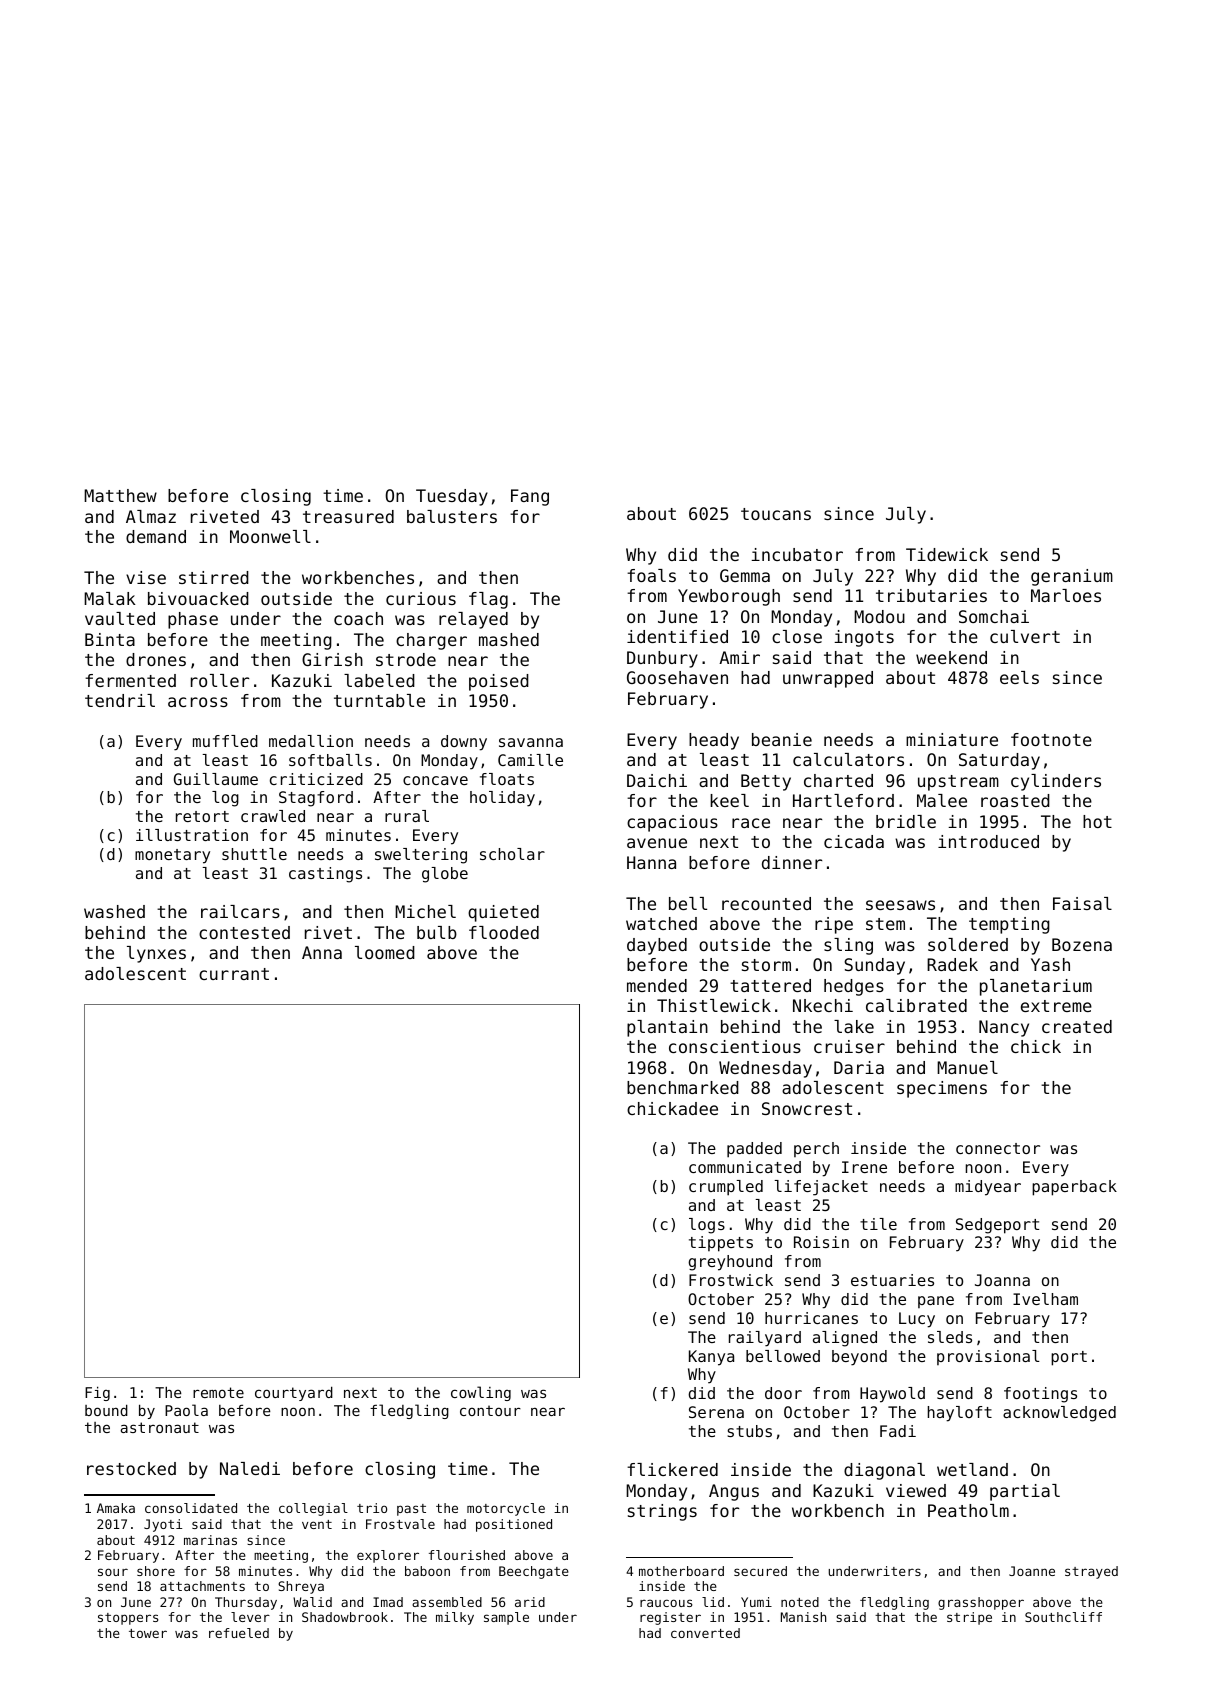 The image size is (1206, 1706). Describe the element at coordinates (273, 816) in the screenshot. I see `crawled` at that location.
